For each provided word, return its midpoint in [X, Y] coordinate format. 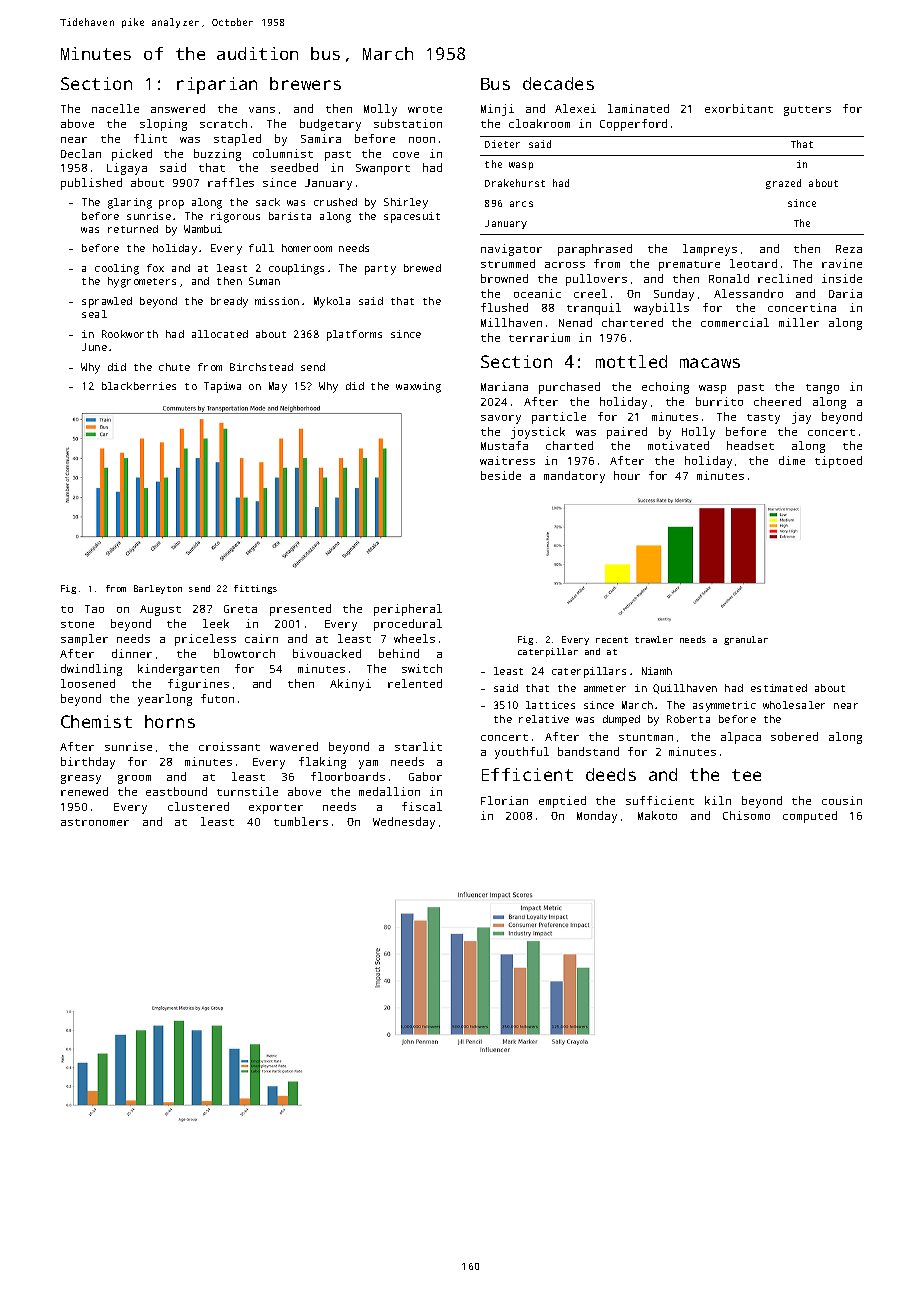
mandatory [574, 477]
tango [822, 389]
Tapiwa [222, 387]
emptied [562, 802]
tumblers [301, 821]
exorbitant [739, 108]
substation [408, 123]
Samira [321, 138]
